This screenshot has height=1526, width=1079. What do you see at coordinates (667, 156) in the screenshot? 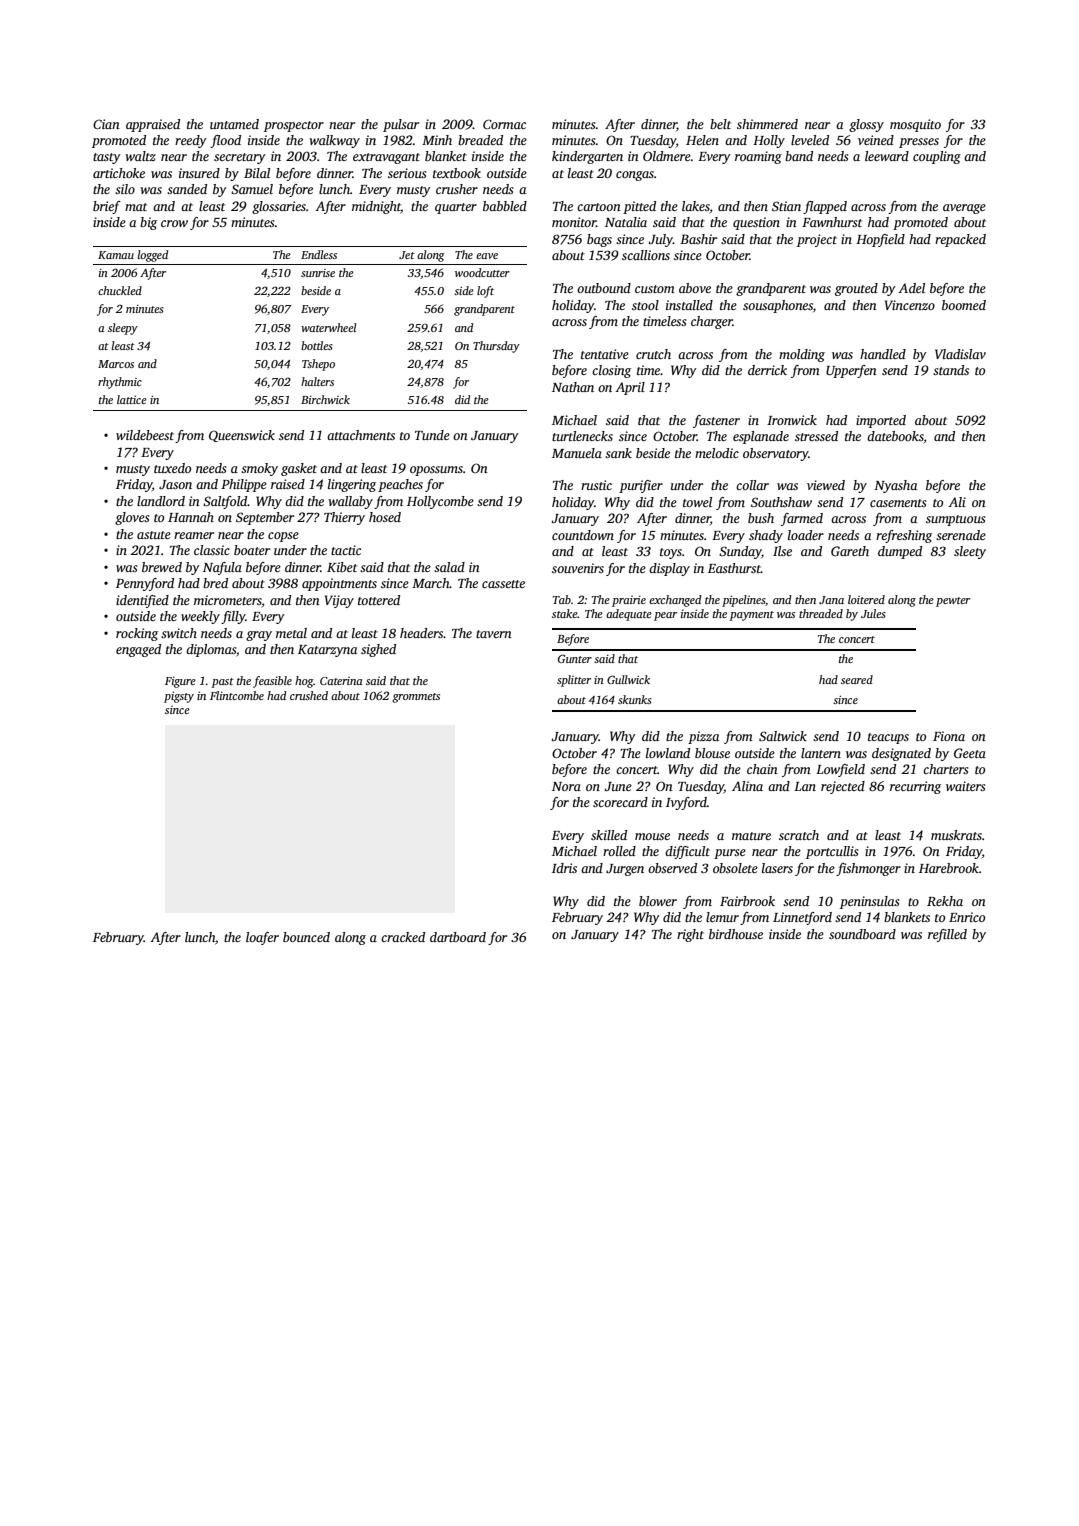
I see `Oldmere` at bounding box center [667, 156].
